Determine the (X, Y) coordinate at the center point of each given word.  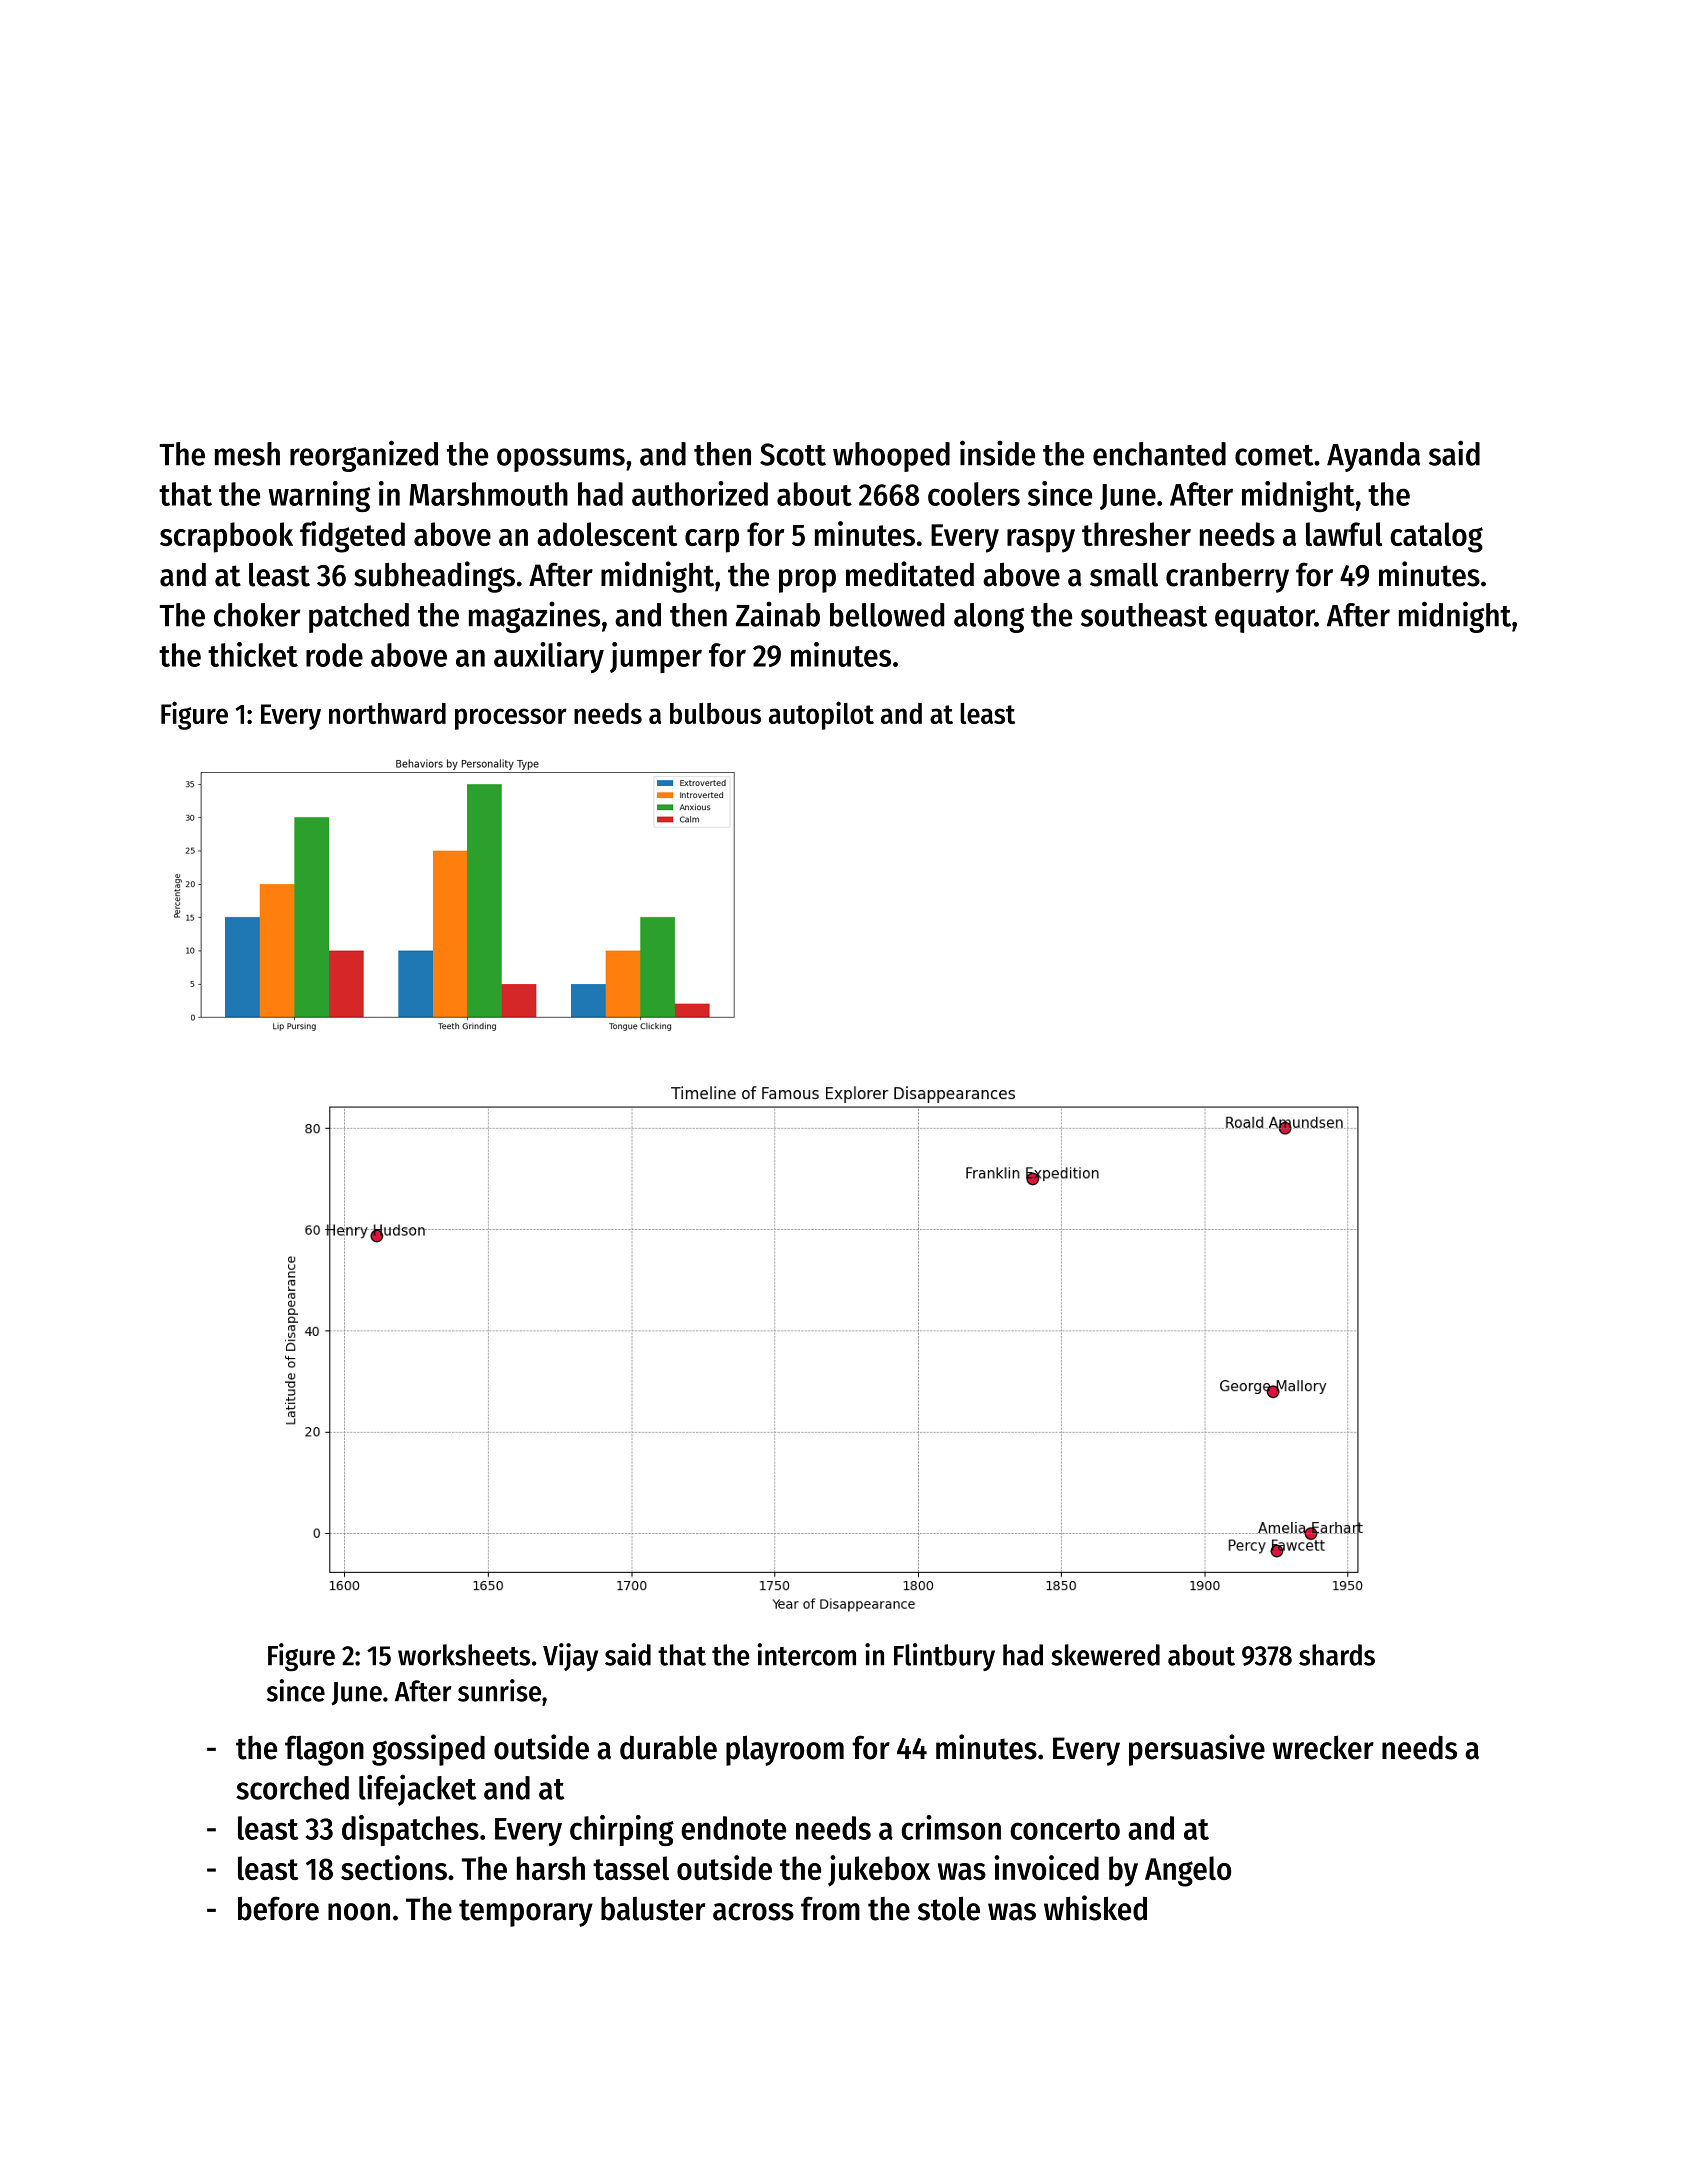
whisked (1095, 1908)
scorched (292, 1788)
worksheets (464, 1655)
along (989, 618)
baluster (653, 1909)
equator (1265, 619)
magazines (534, 617)
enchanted (1159, 454)
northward (387, 713)
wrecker (1323, 1747)
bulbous (715, 713)
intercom (806, 1654)
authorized (700, 493)
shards (1337, 1655)
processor (511, 719)
